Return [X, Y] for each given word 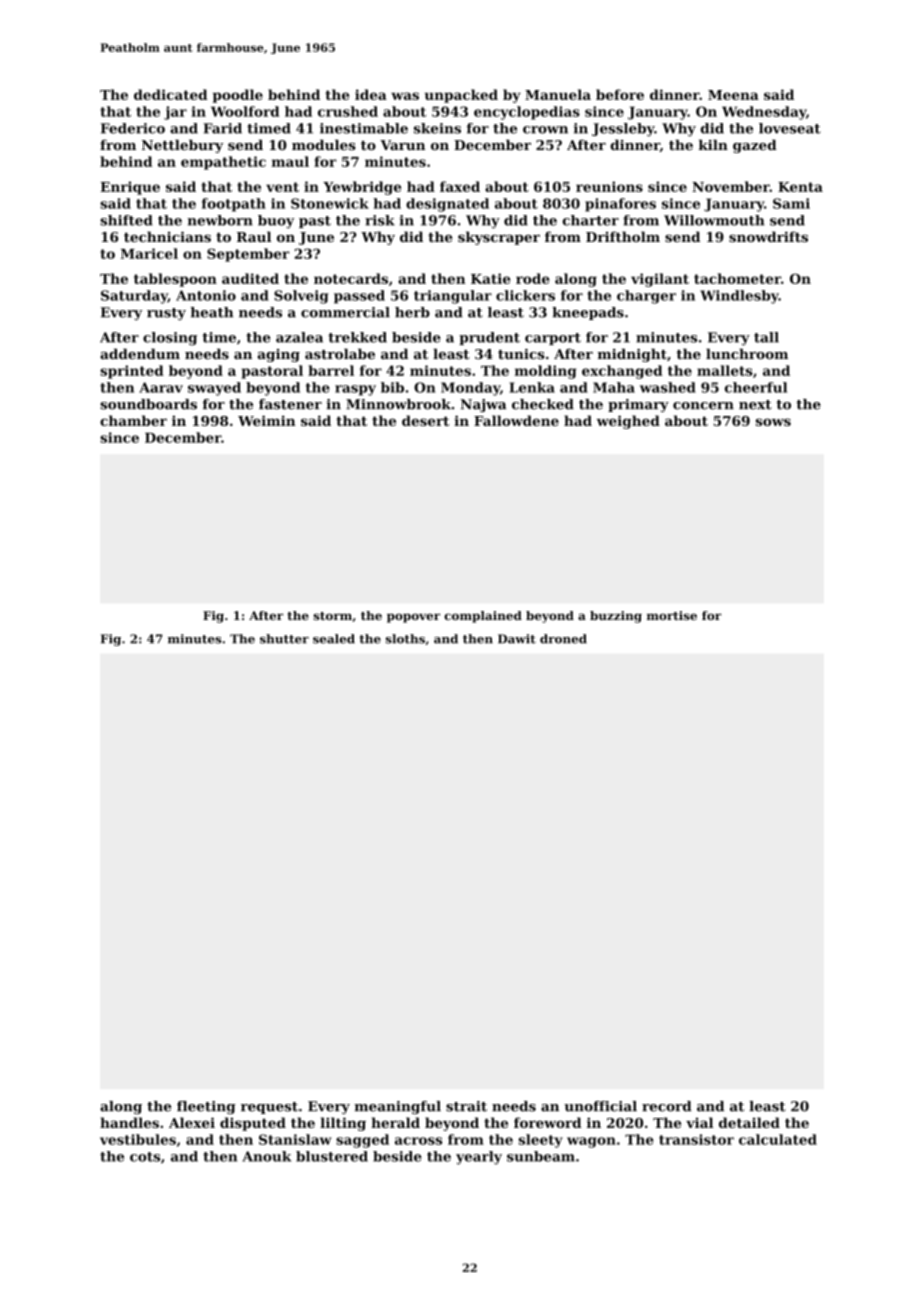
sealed [334, 639]
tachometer [737, 278]
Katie [490, 278]
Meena [733, 95]
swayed [214, 389]
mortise [672, 615]
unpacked [461, 96]
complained [483, 617]
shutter [284, 639]
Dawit [517, 639]
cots [145, 1157]
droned [563, 639]
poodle [238, 96]
